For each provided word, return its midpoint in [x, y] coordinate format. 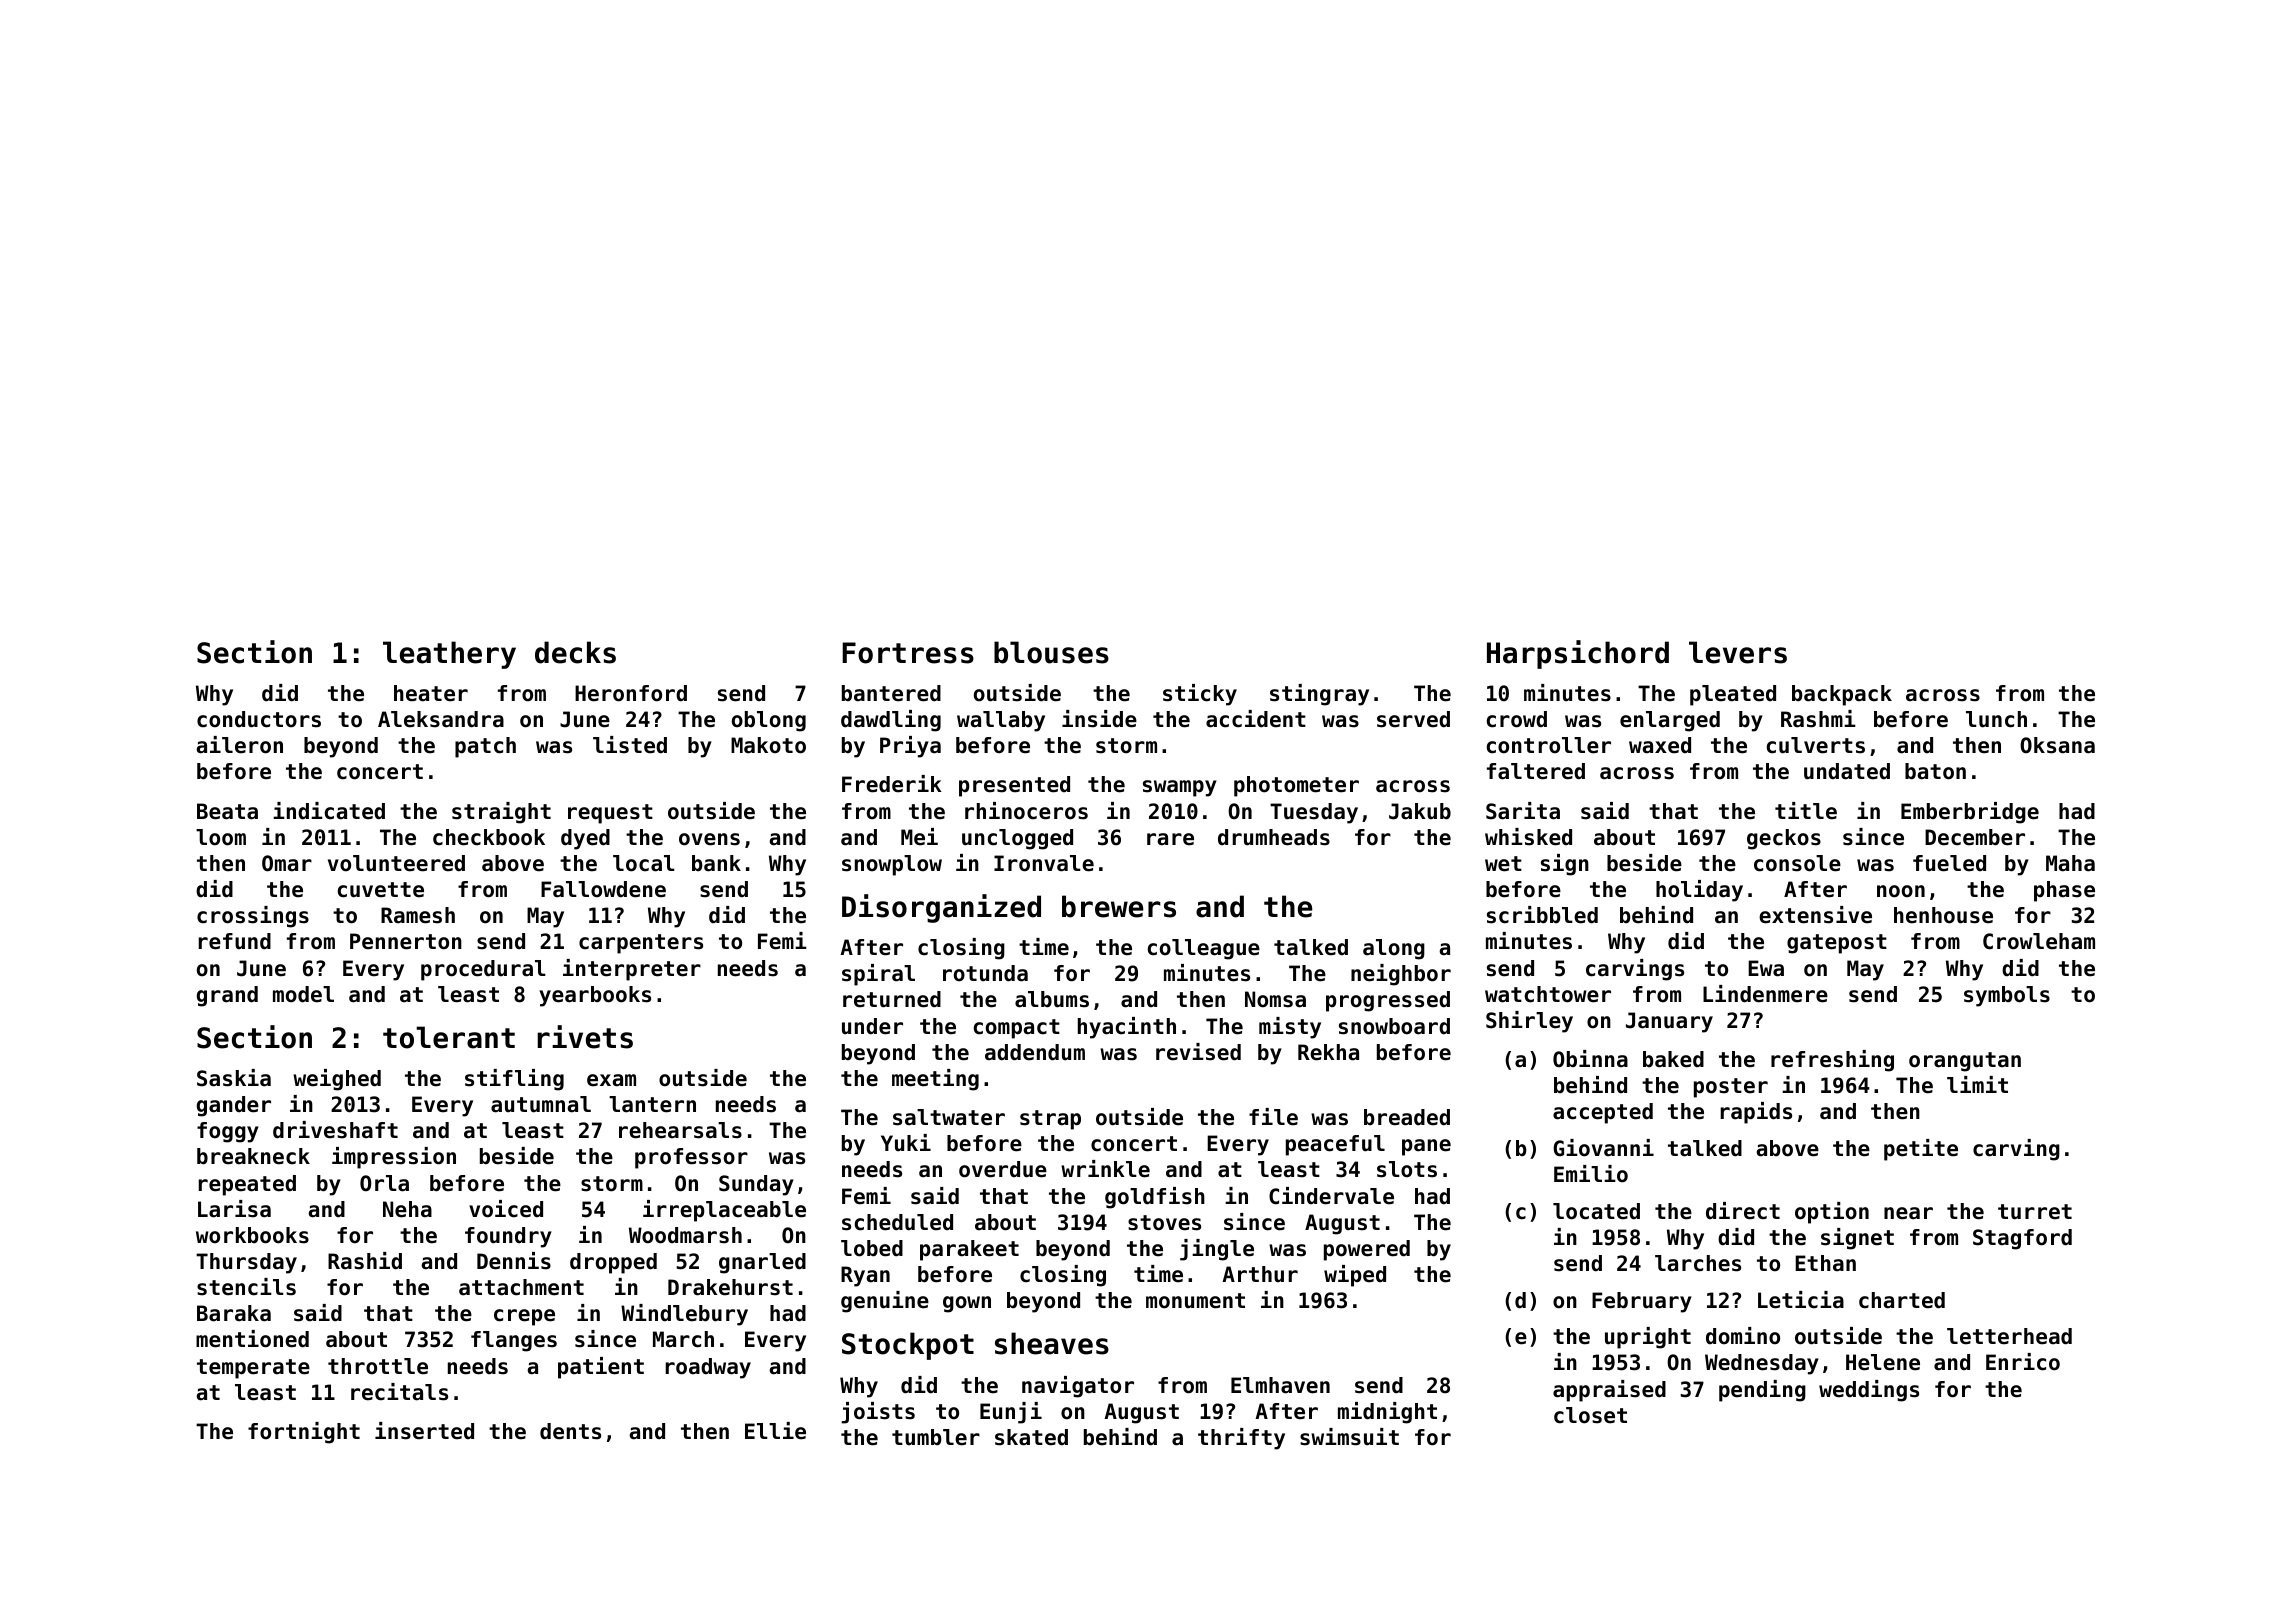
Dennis [514, 1261]
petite [1921, 1150]
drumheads [1274, 837]
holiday [1699, 891]
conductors [259, 719]
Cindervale [1331, 1196]
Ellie [775, 1431]
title [1806, 811]
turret [2035, 1212]
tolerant [449, 1037]
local [644, 863]
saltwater [949, 1117]
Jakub [1420, 811]
